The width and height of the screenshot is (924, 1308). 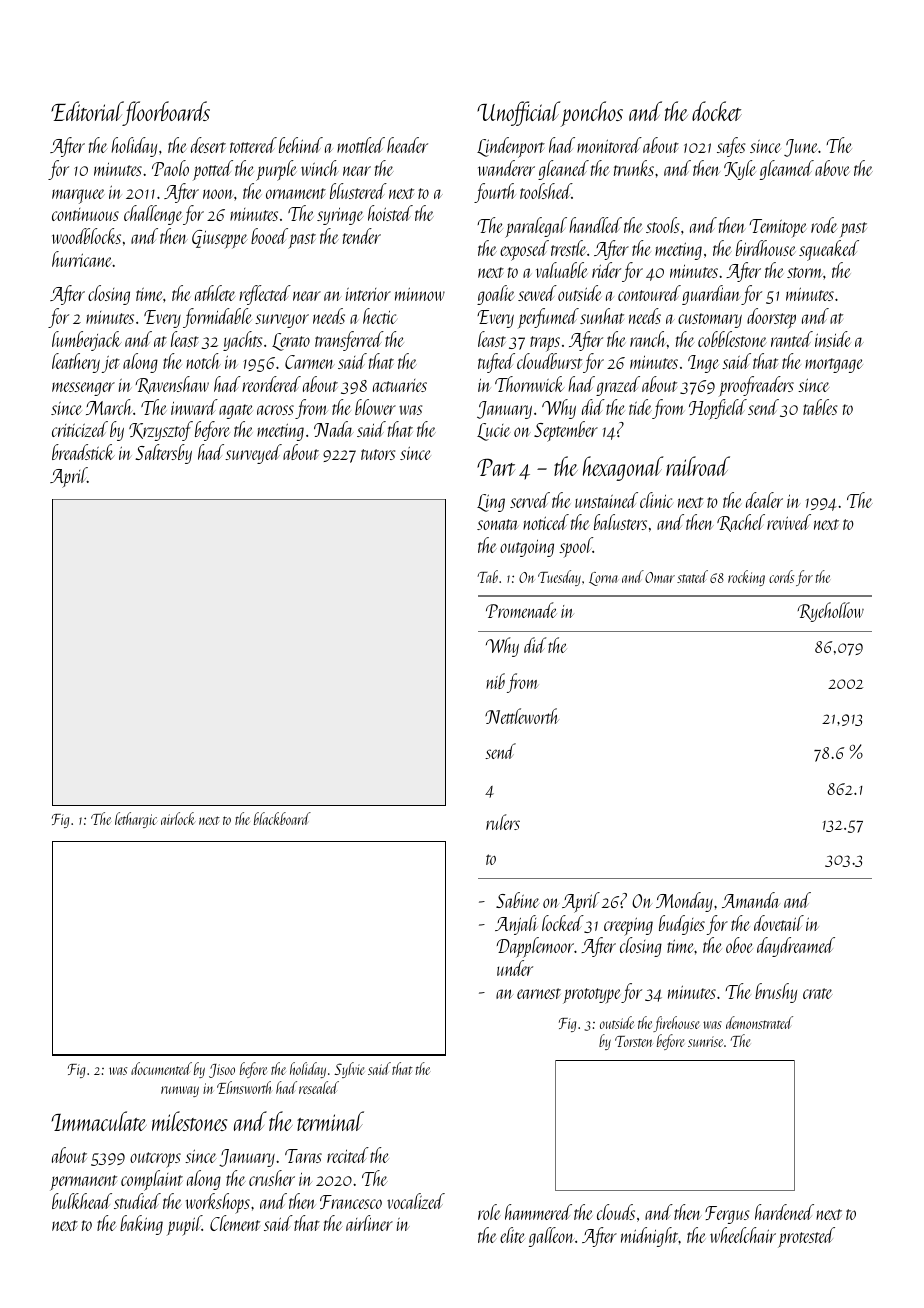 What do you see at coordinates (796, 947) in the screenshot?
I see `daydreamed` at bounding box center [796, 947].
